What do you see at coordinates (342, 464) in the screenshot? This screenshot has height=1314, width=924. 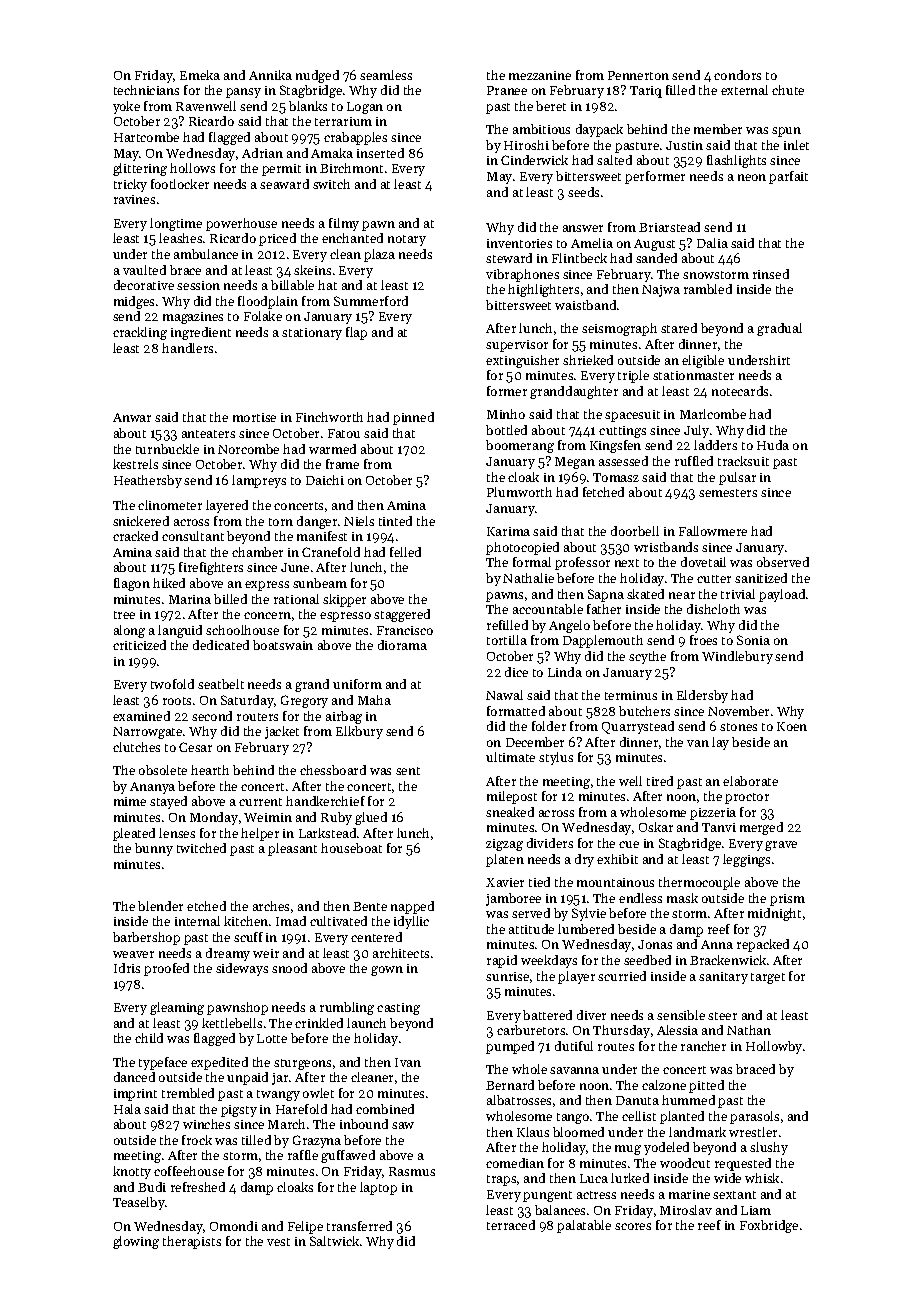 I see `frame` at bounding box center [342, 464].
